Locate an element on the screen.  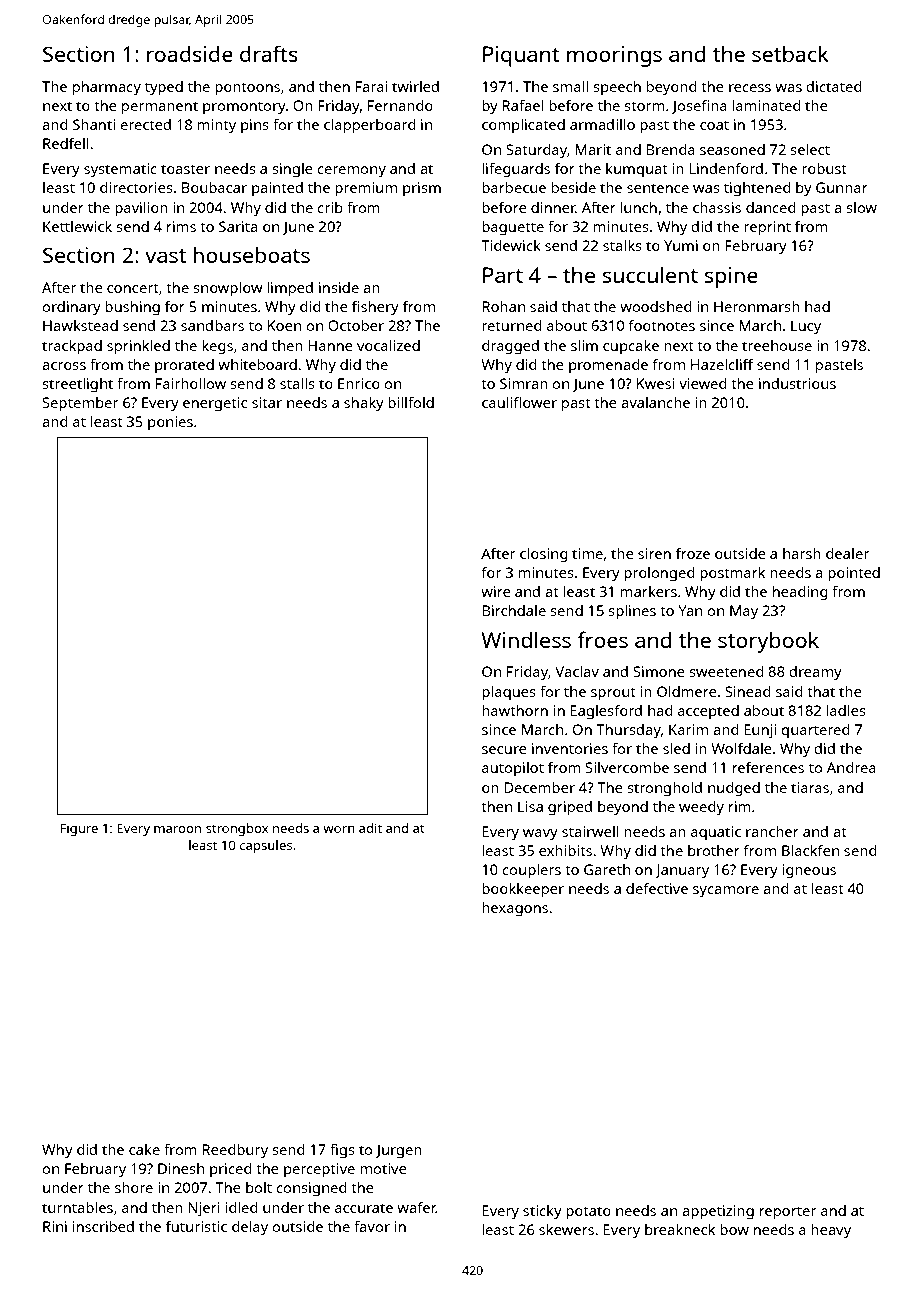
Figure is located at coordinates (79, 829).
